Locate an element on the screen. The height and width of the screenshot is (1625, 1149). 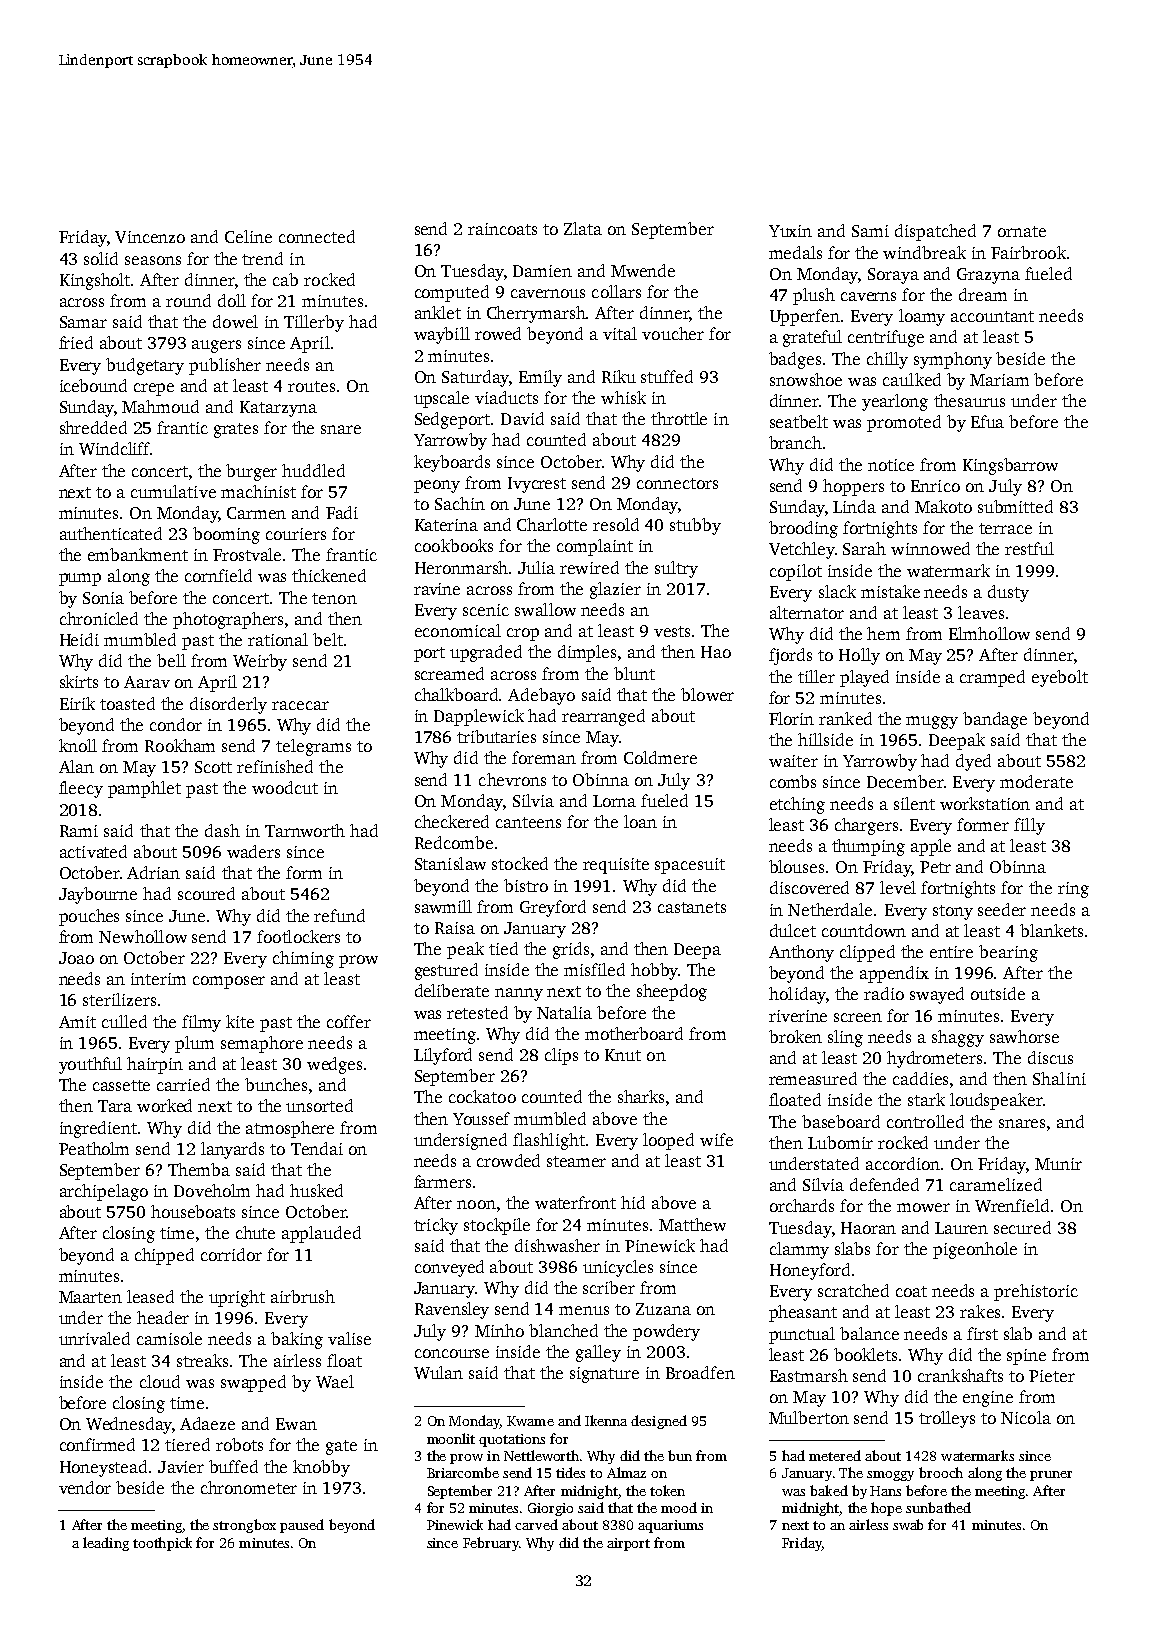
Adebayo is located at coordinates (541, 696).
